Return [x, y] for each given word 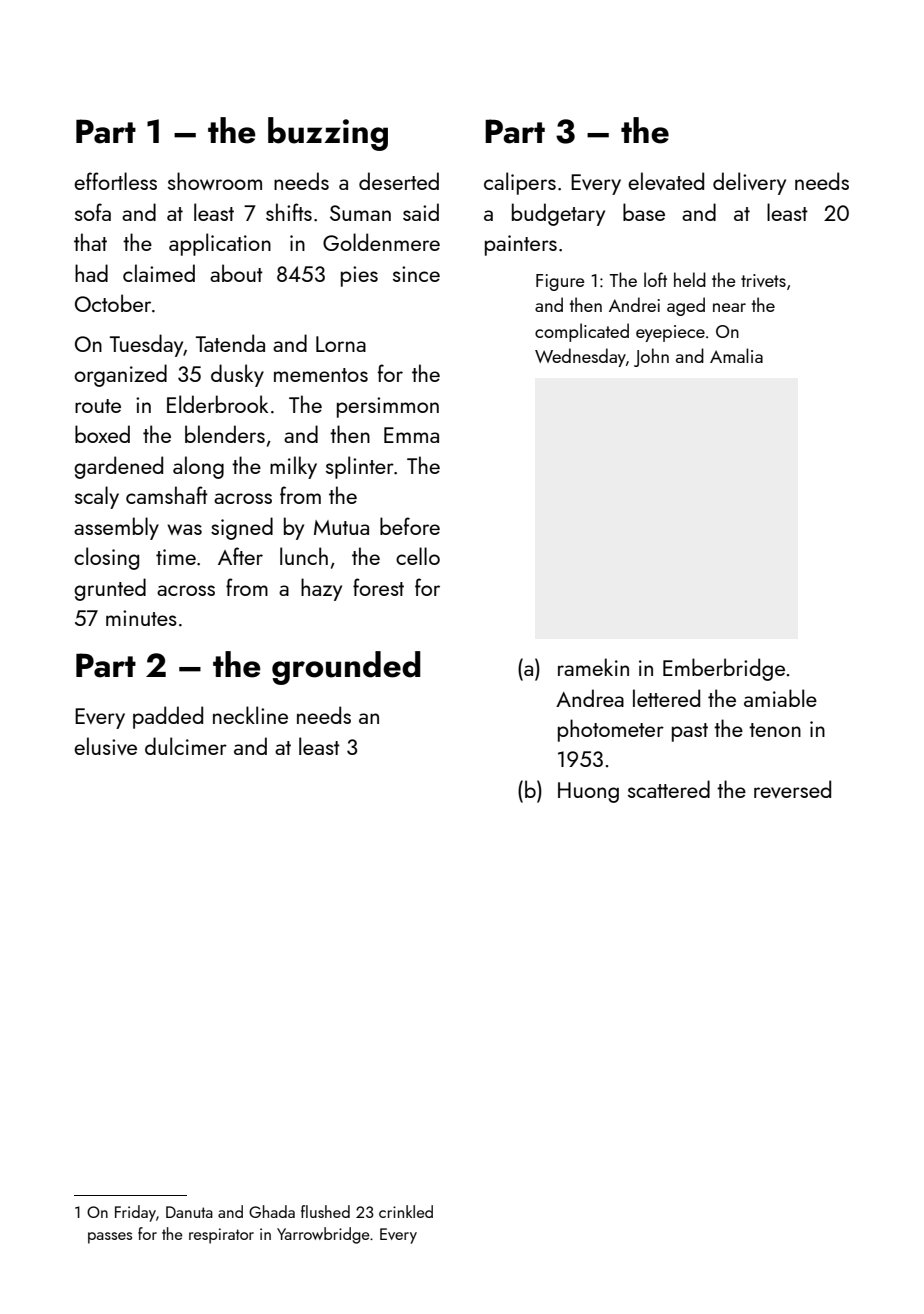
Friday [135, 1213]
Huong [588, 792]
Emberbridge [724, 669]
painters [521, 245]
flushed [325, 1211]
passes [110, 1238]
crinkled [406, 1211]
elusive [105, 746]
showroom [215, 181]
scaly [97, 497]
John [651, 357]
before [410, 526]
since [416, 274]
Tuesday [147, 345]
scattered [669, 789]
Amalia [736, 355]
